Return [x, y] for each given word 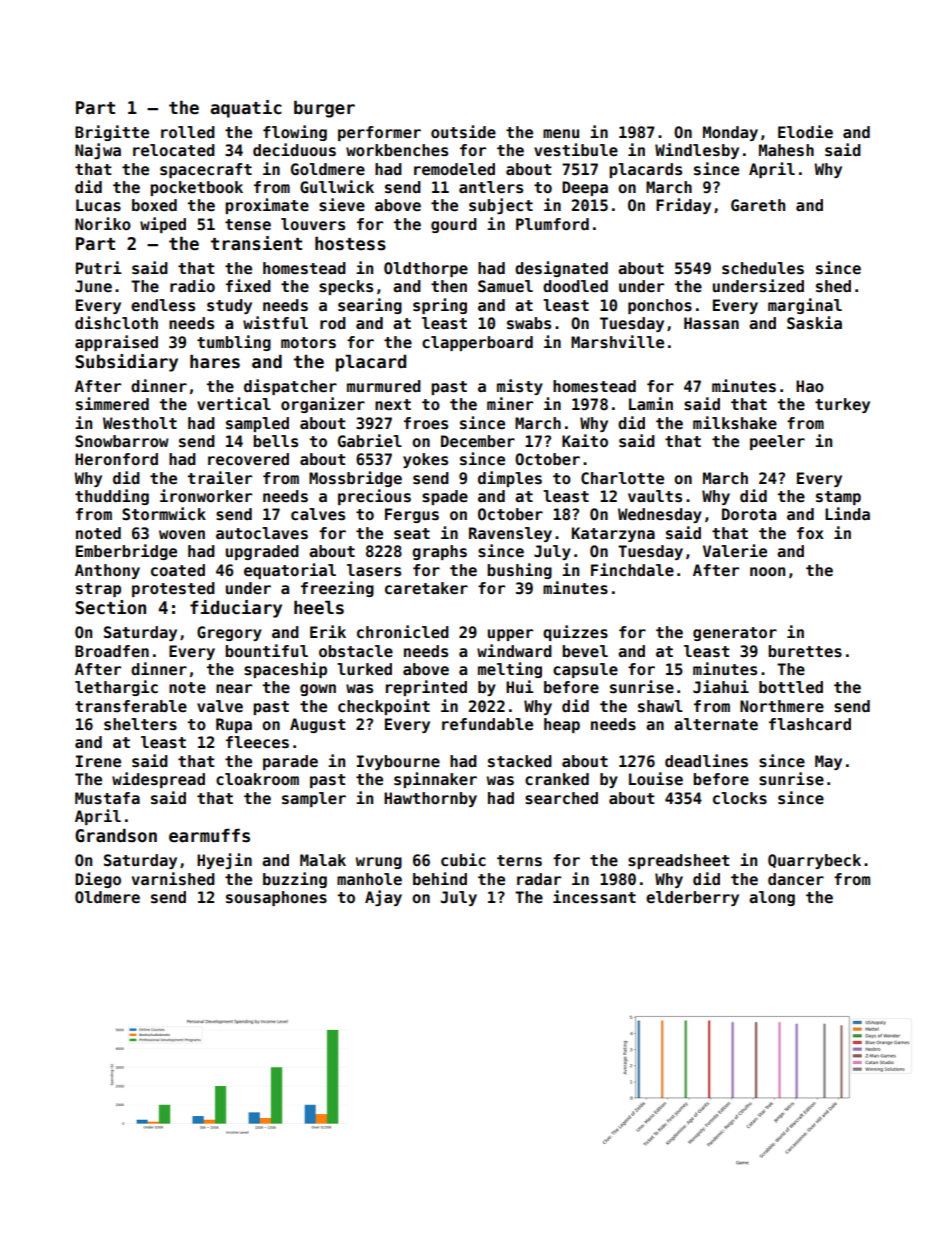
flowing [295, 133]
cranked [557, 779]
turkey [842, 405]
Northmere [782, 706]
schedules [763, 268]
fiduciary [236, 609]
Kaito [585, 440]
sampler [314, 799]
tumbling [234, 343]
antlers [491, 187]
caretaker [426, 588]
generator [735, 634]
